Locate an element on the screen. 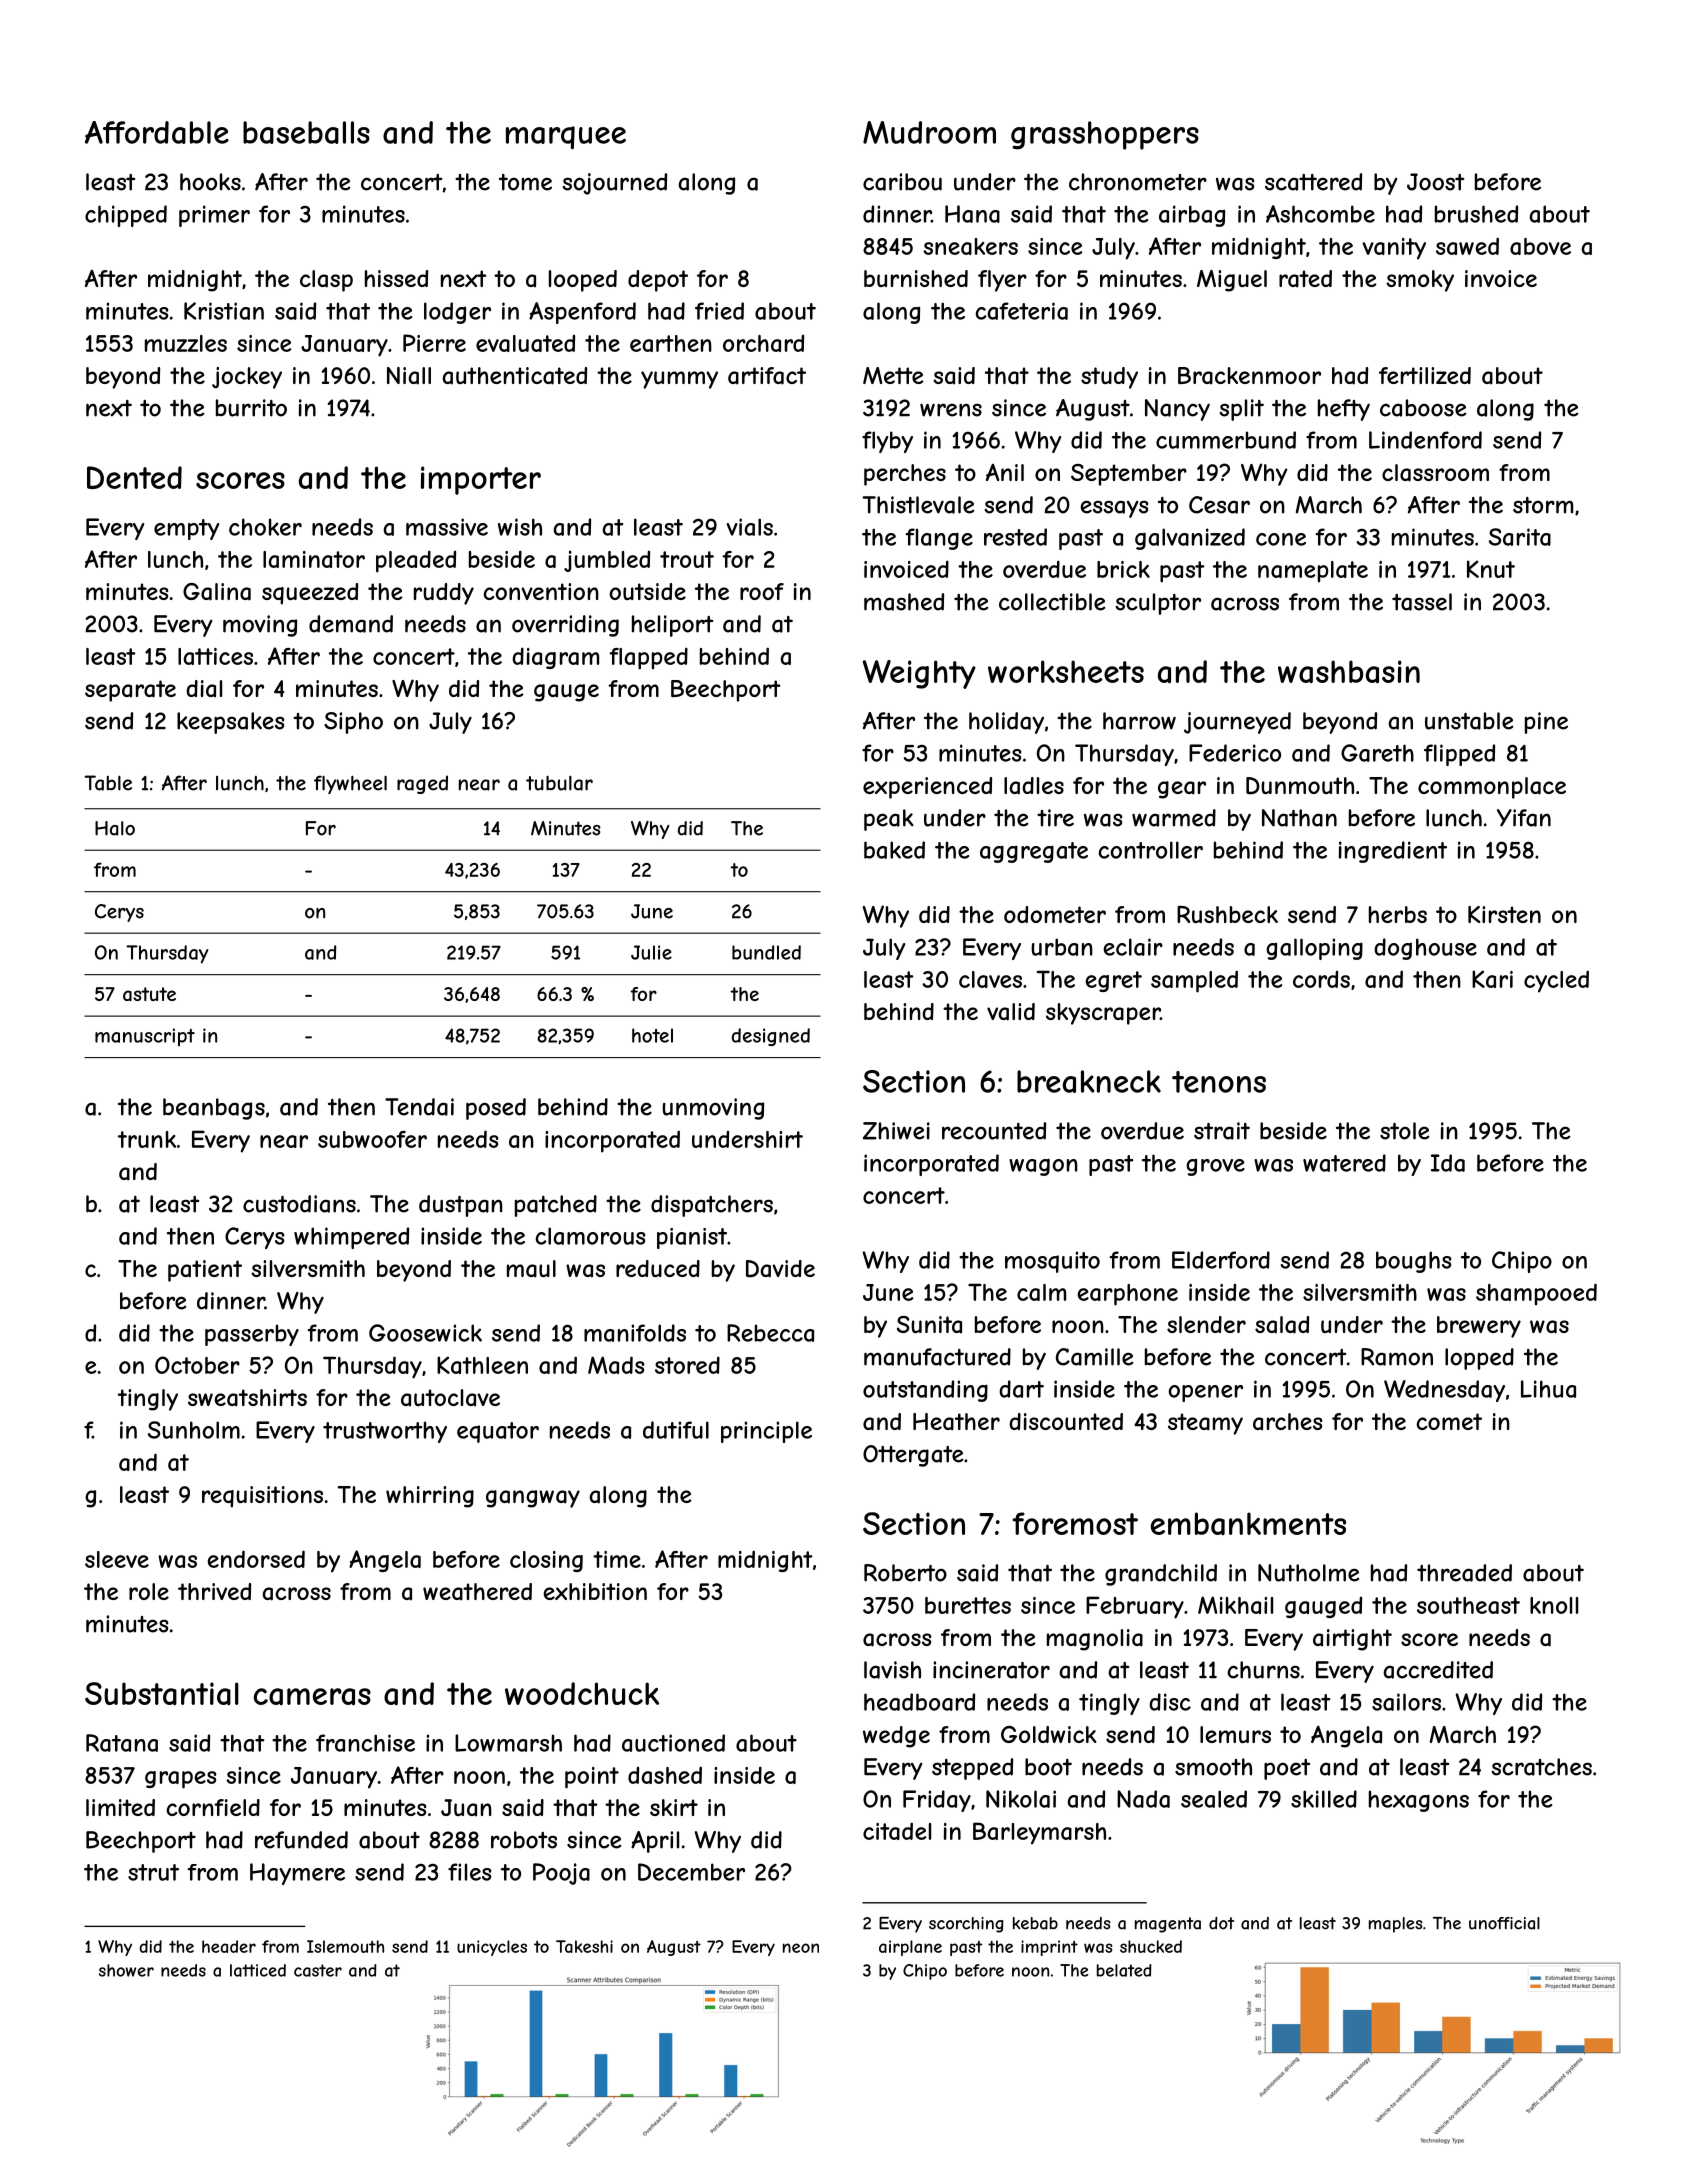  marquee is located at coordinates (566, 137).
